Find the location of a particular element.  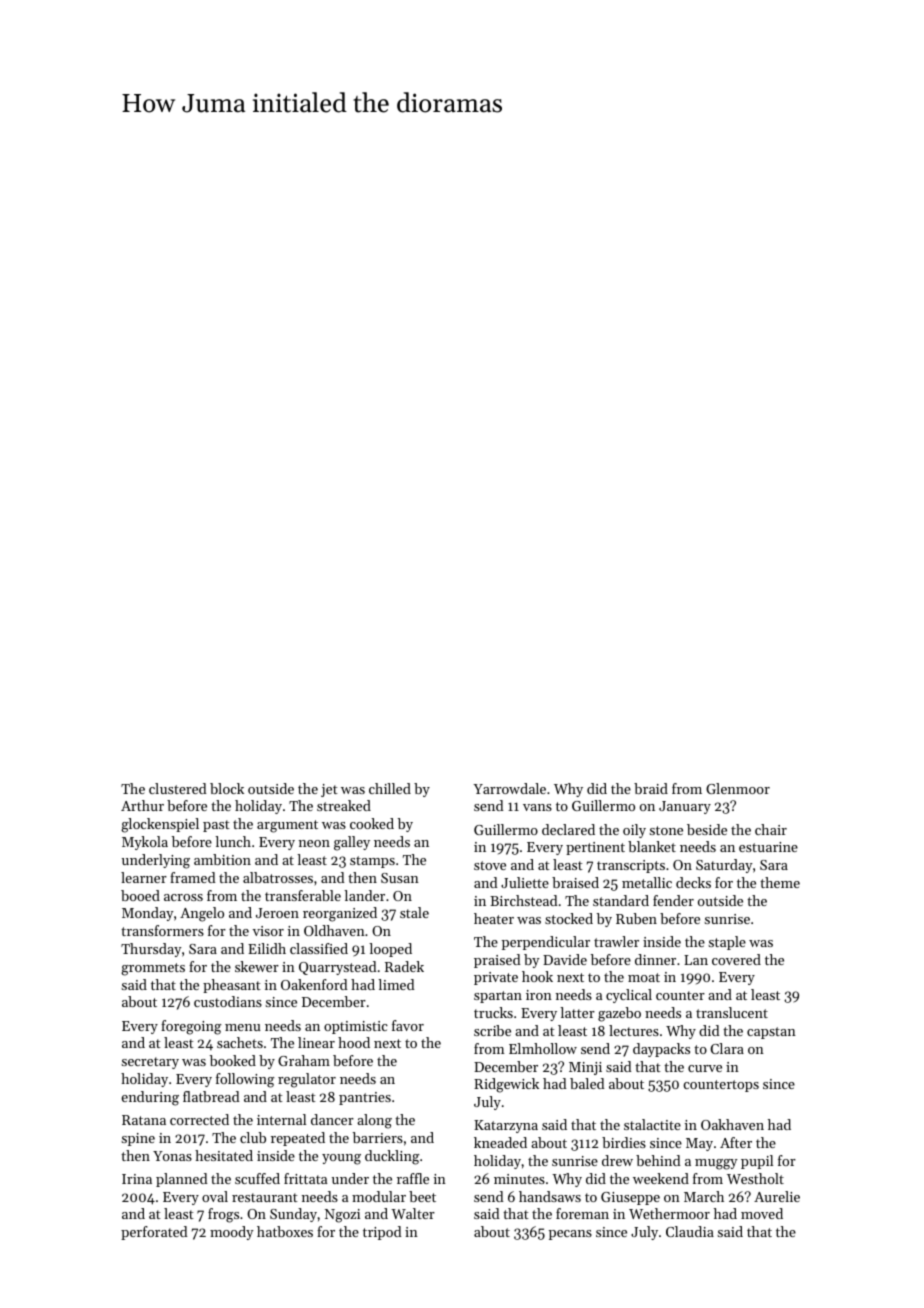

estuarine is located at coordinates (768, 847).
